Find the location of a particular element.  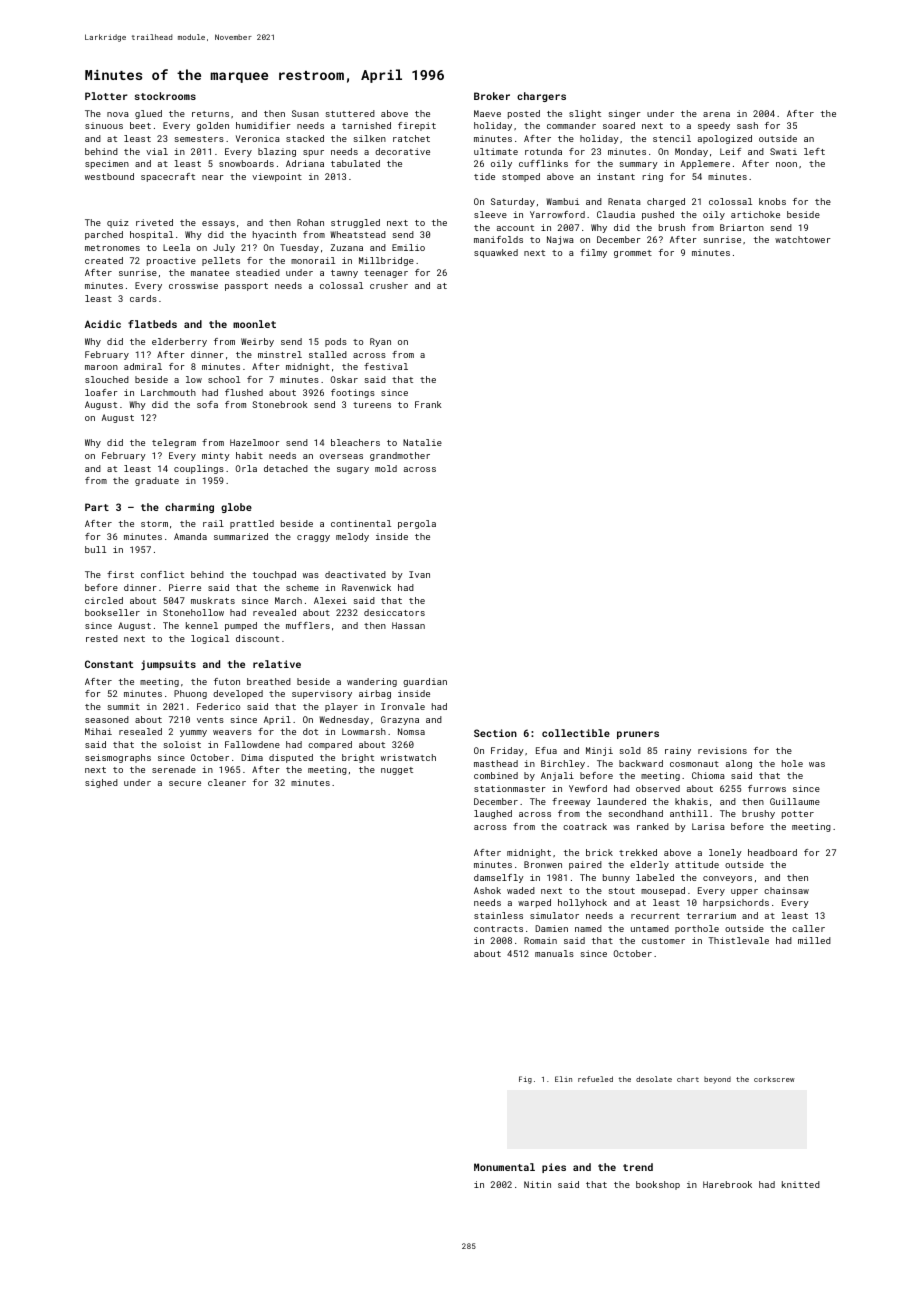

Monumental is located at coordinates (504, 1167).
